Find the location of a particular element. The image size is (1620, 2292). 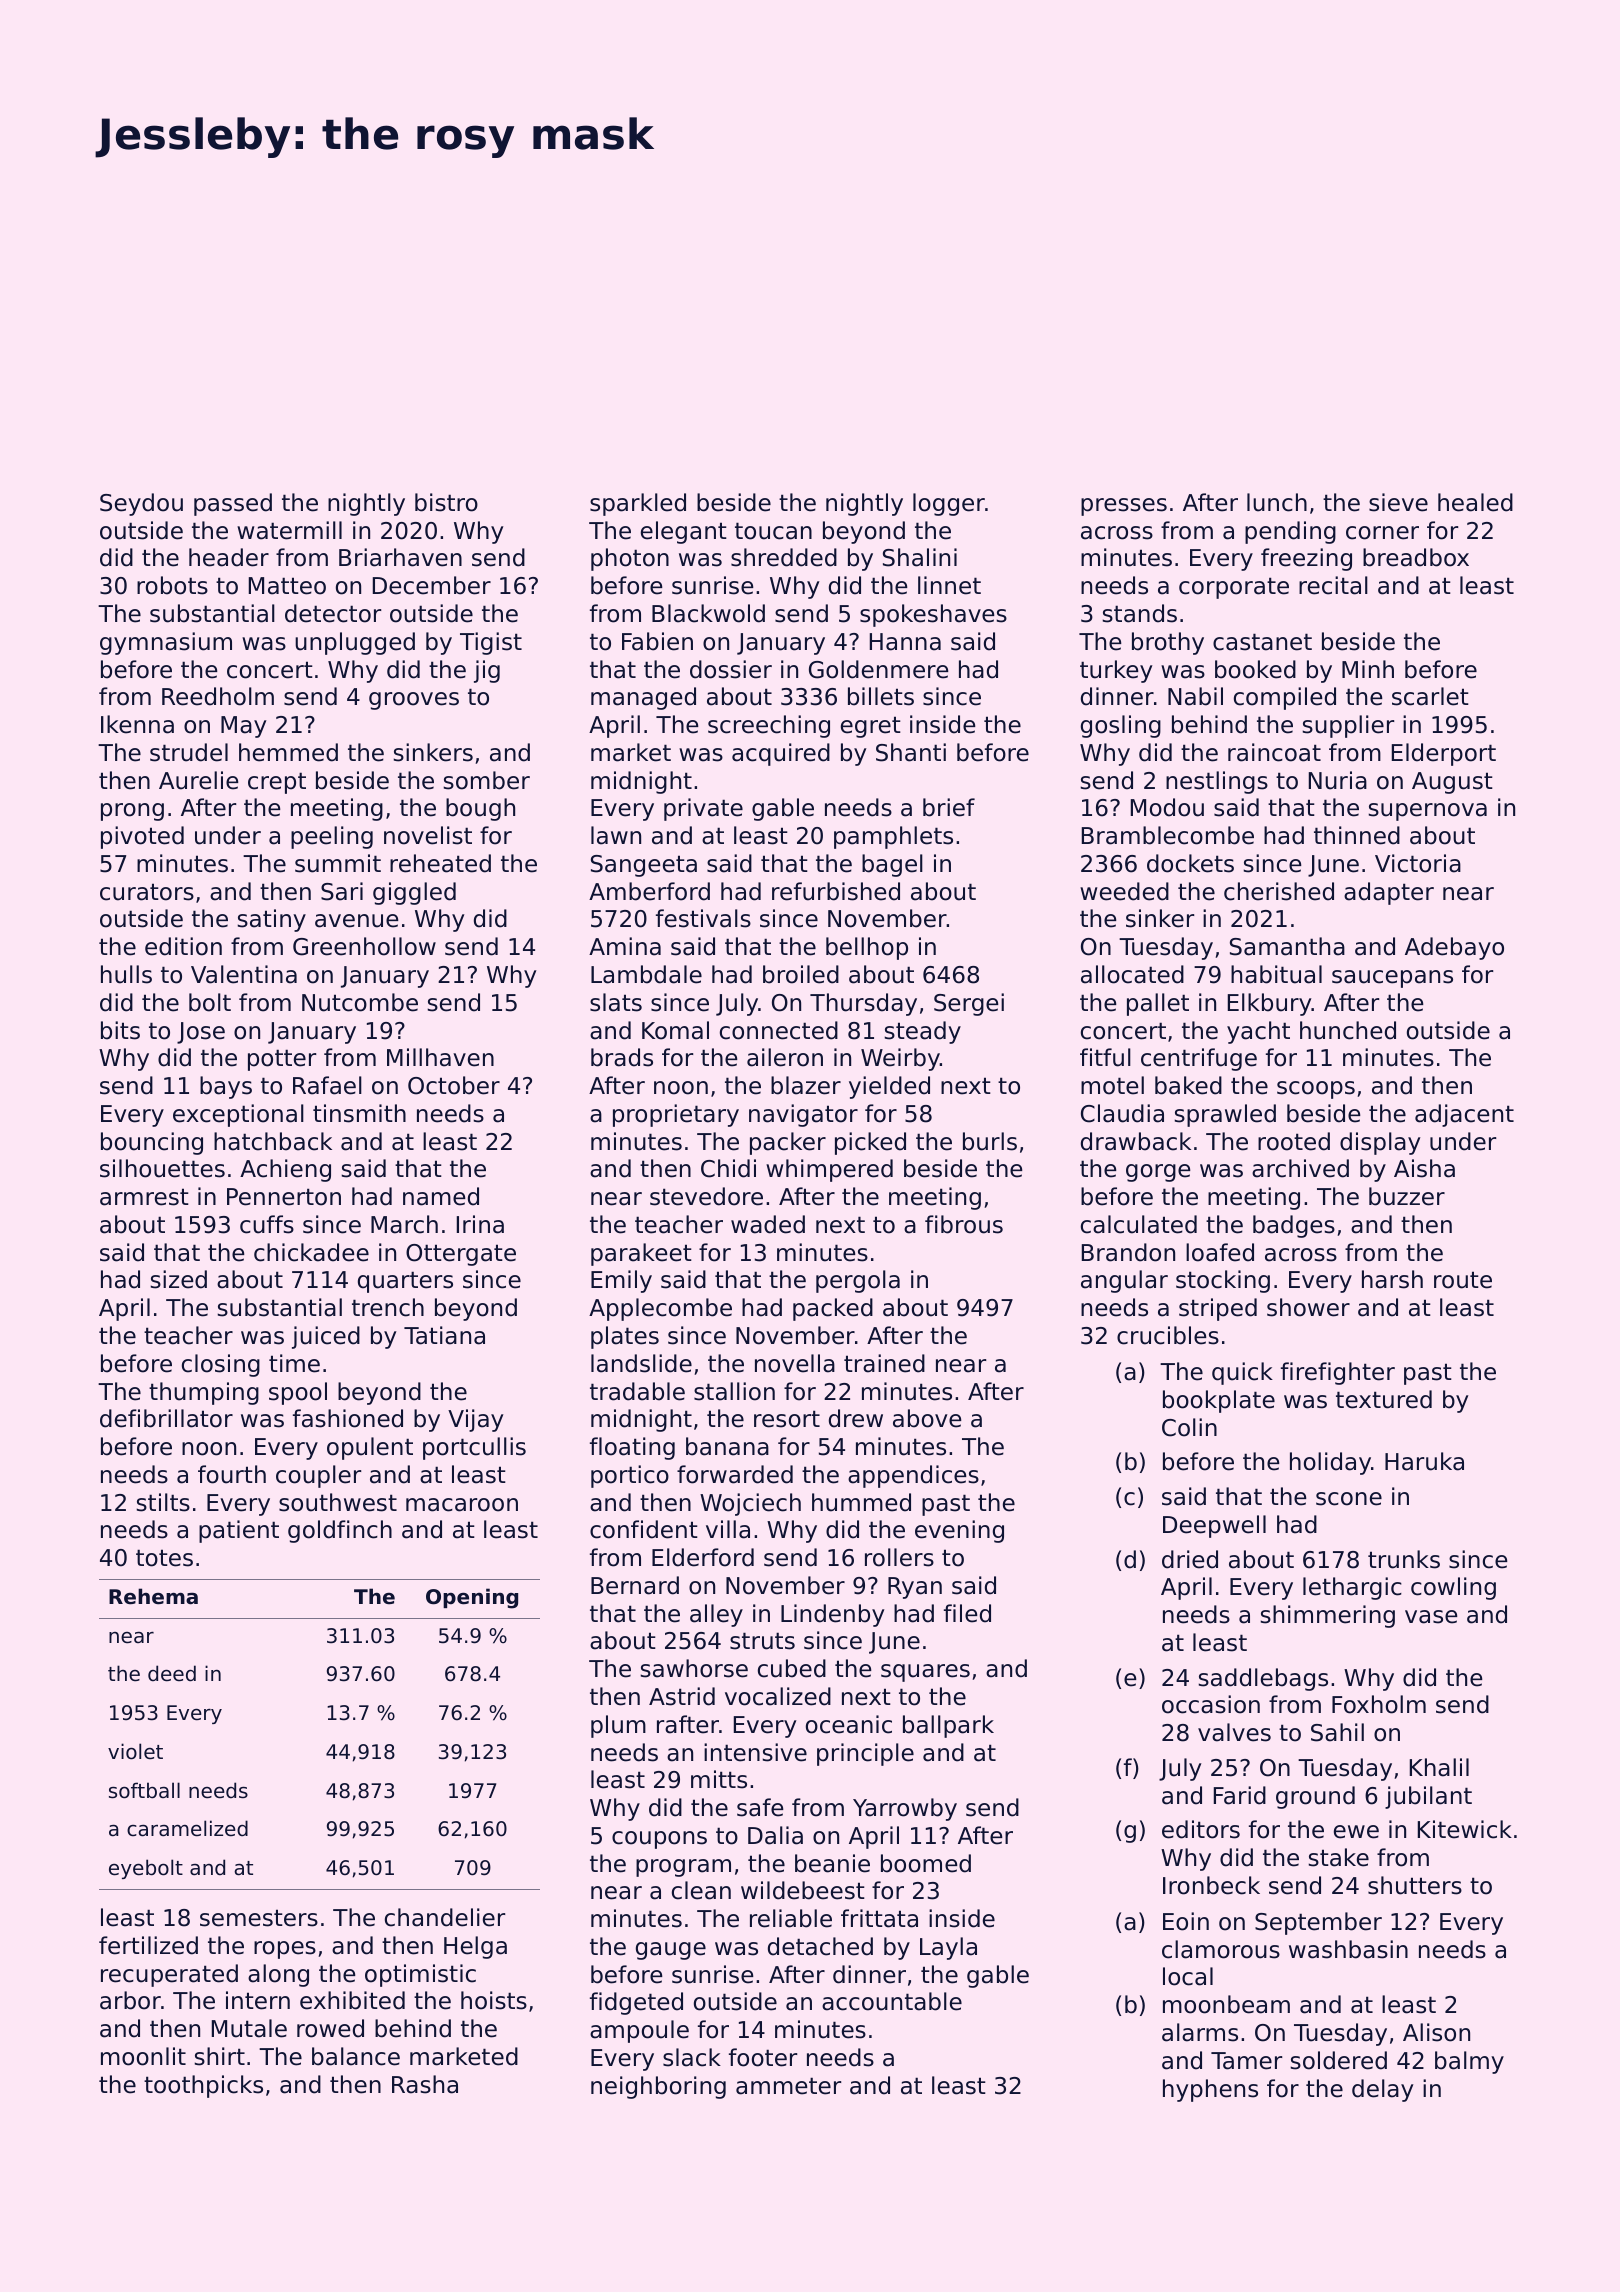

Victoria is located at coordinates (1418, 863).
